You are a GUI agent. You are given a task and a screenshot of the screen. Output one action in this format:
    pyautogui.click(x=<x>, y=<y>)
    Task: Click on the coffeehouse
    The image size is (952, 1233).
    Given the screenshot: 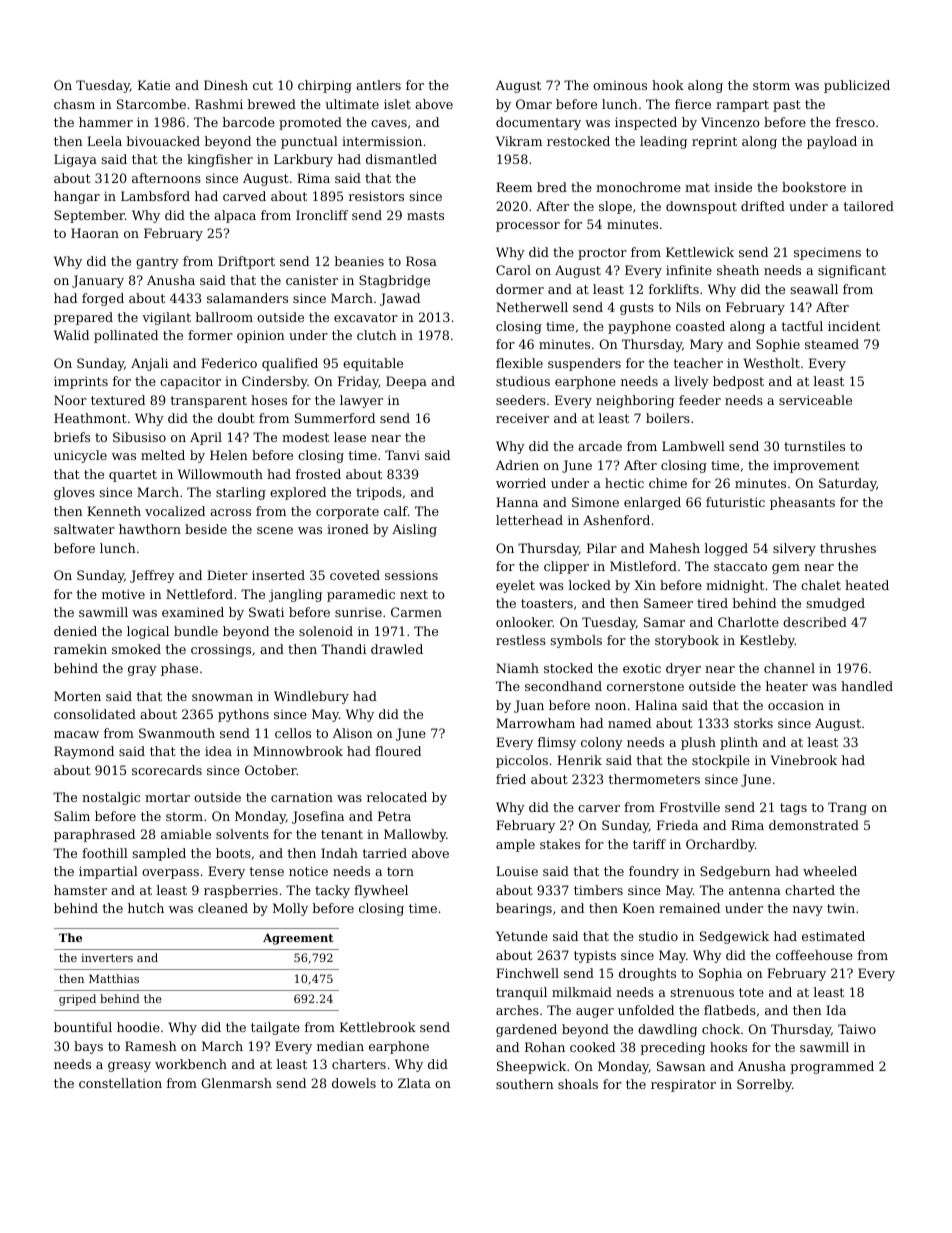 What is the action you would take?
    pyautogui.click(x=814, y=955)
